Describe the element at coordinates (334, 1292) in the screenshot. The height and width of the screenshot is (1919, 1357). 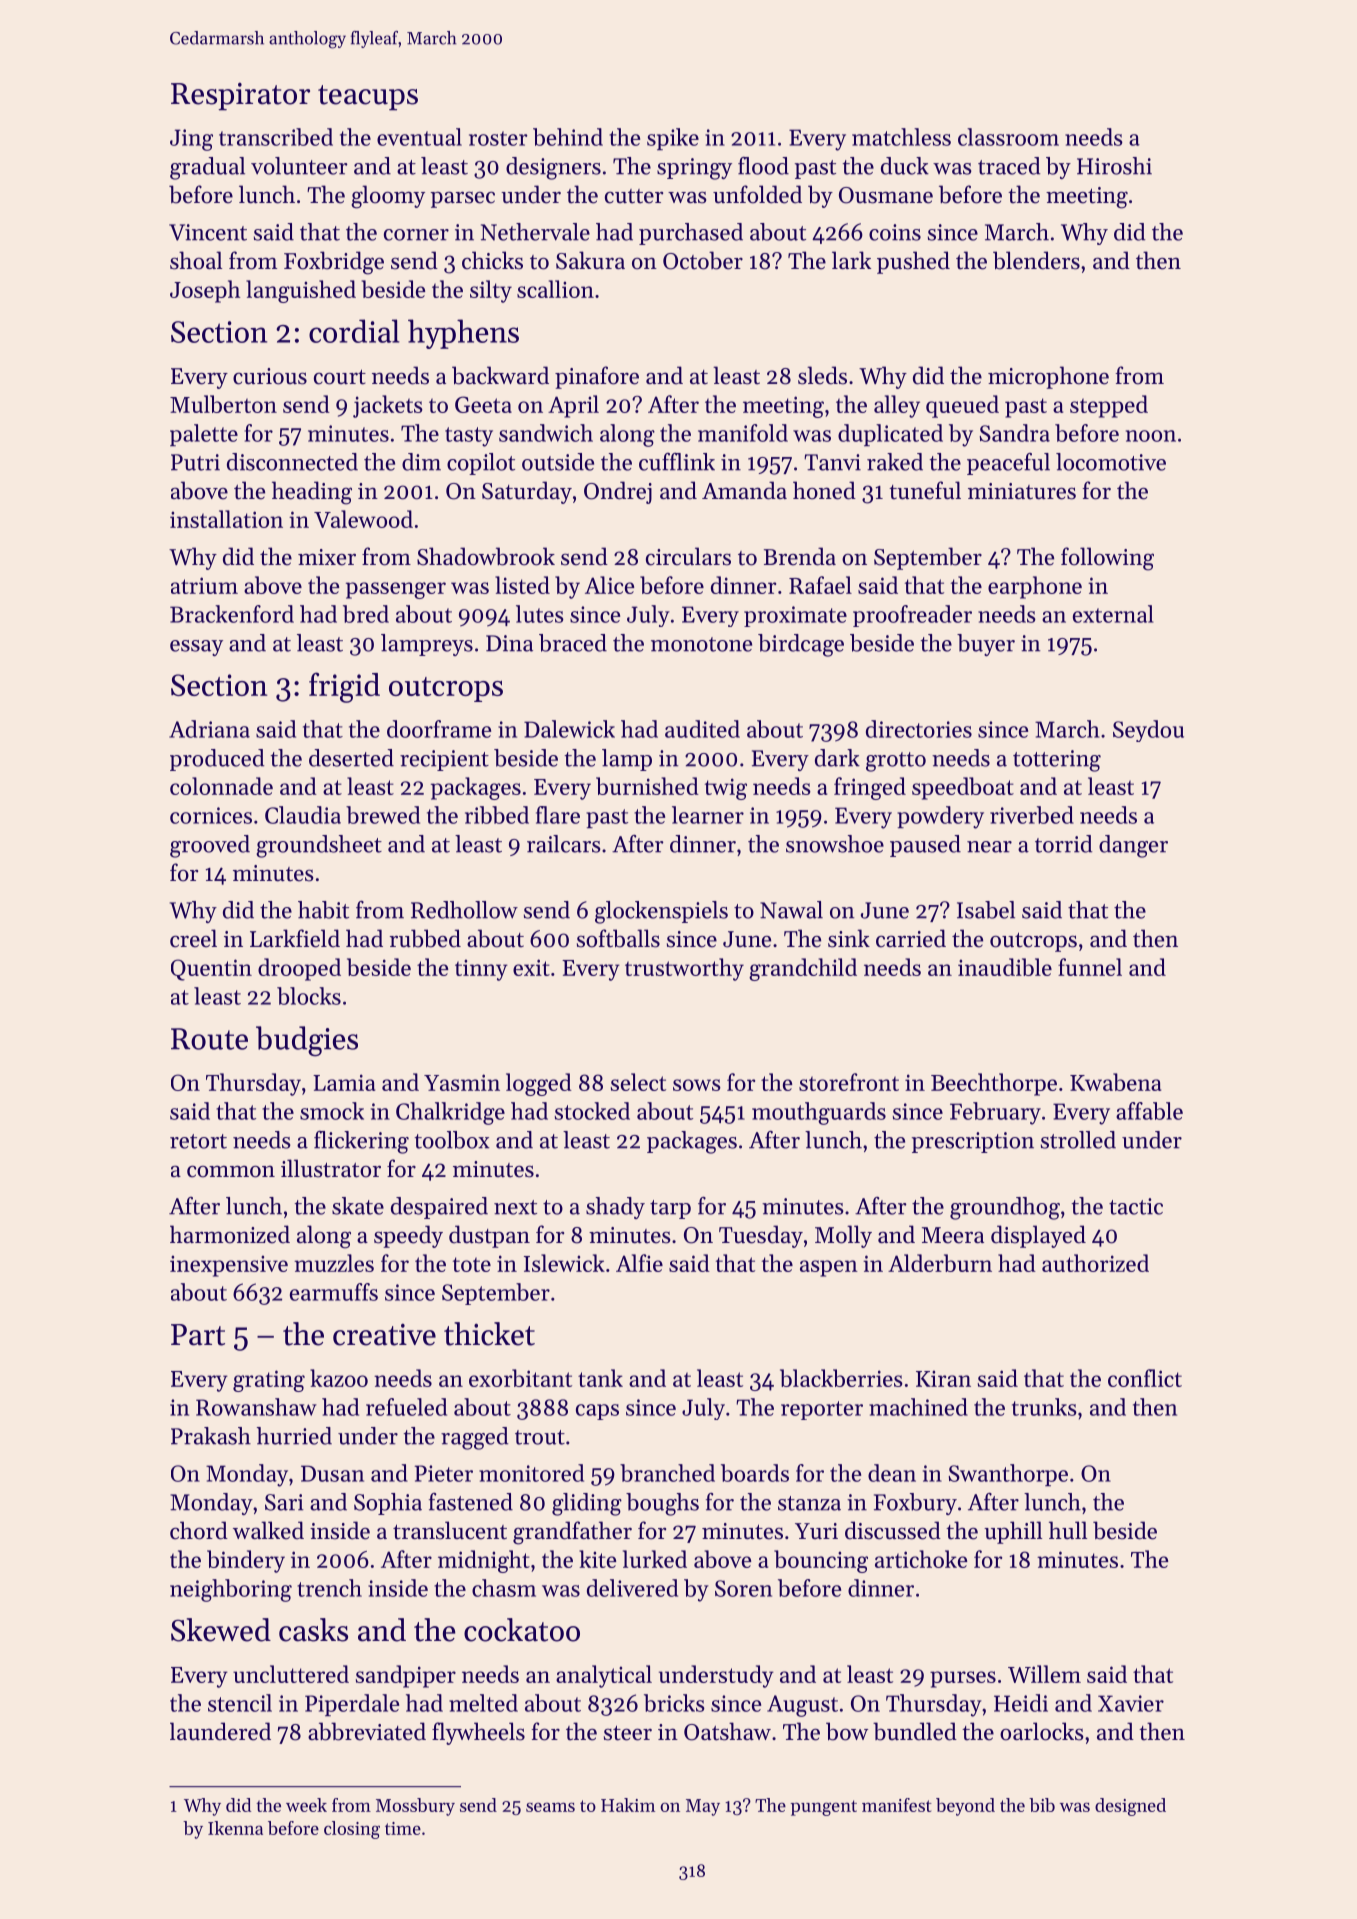
I see `earmuffs` at that location.
